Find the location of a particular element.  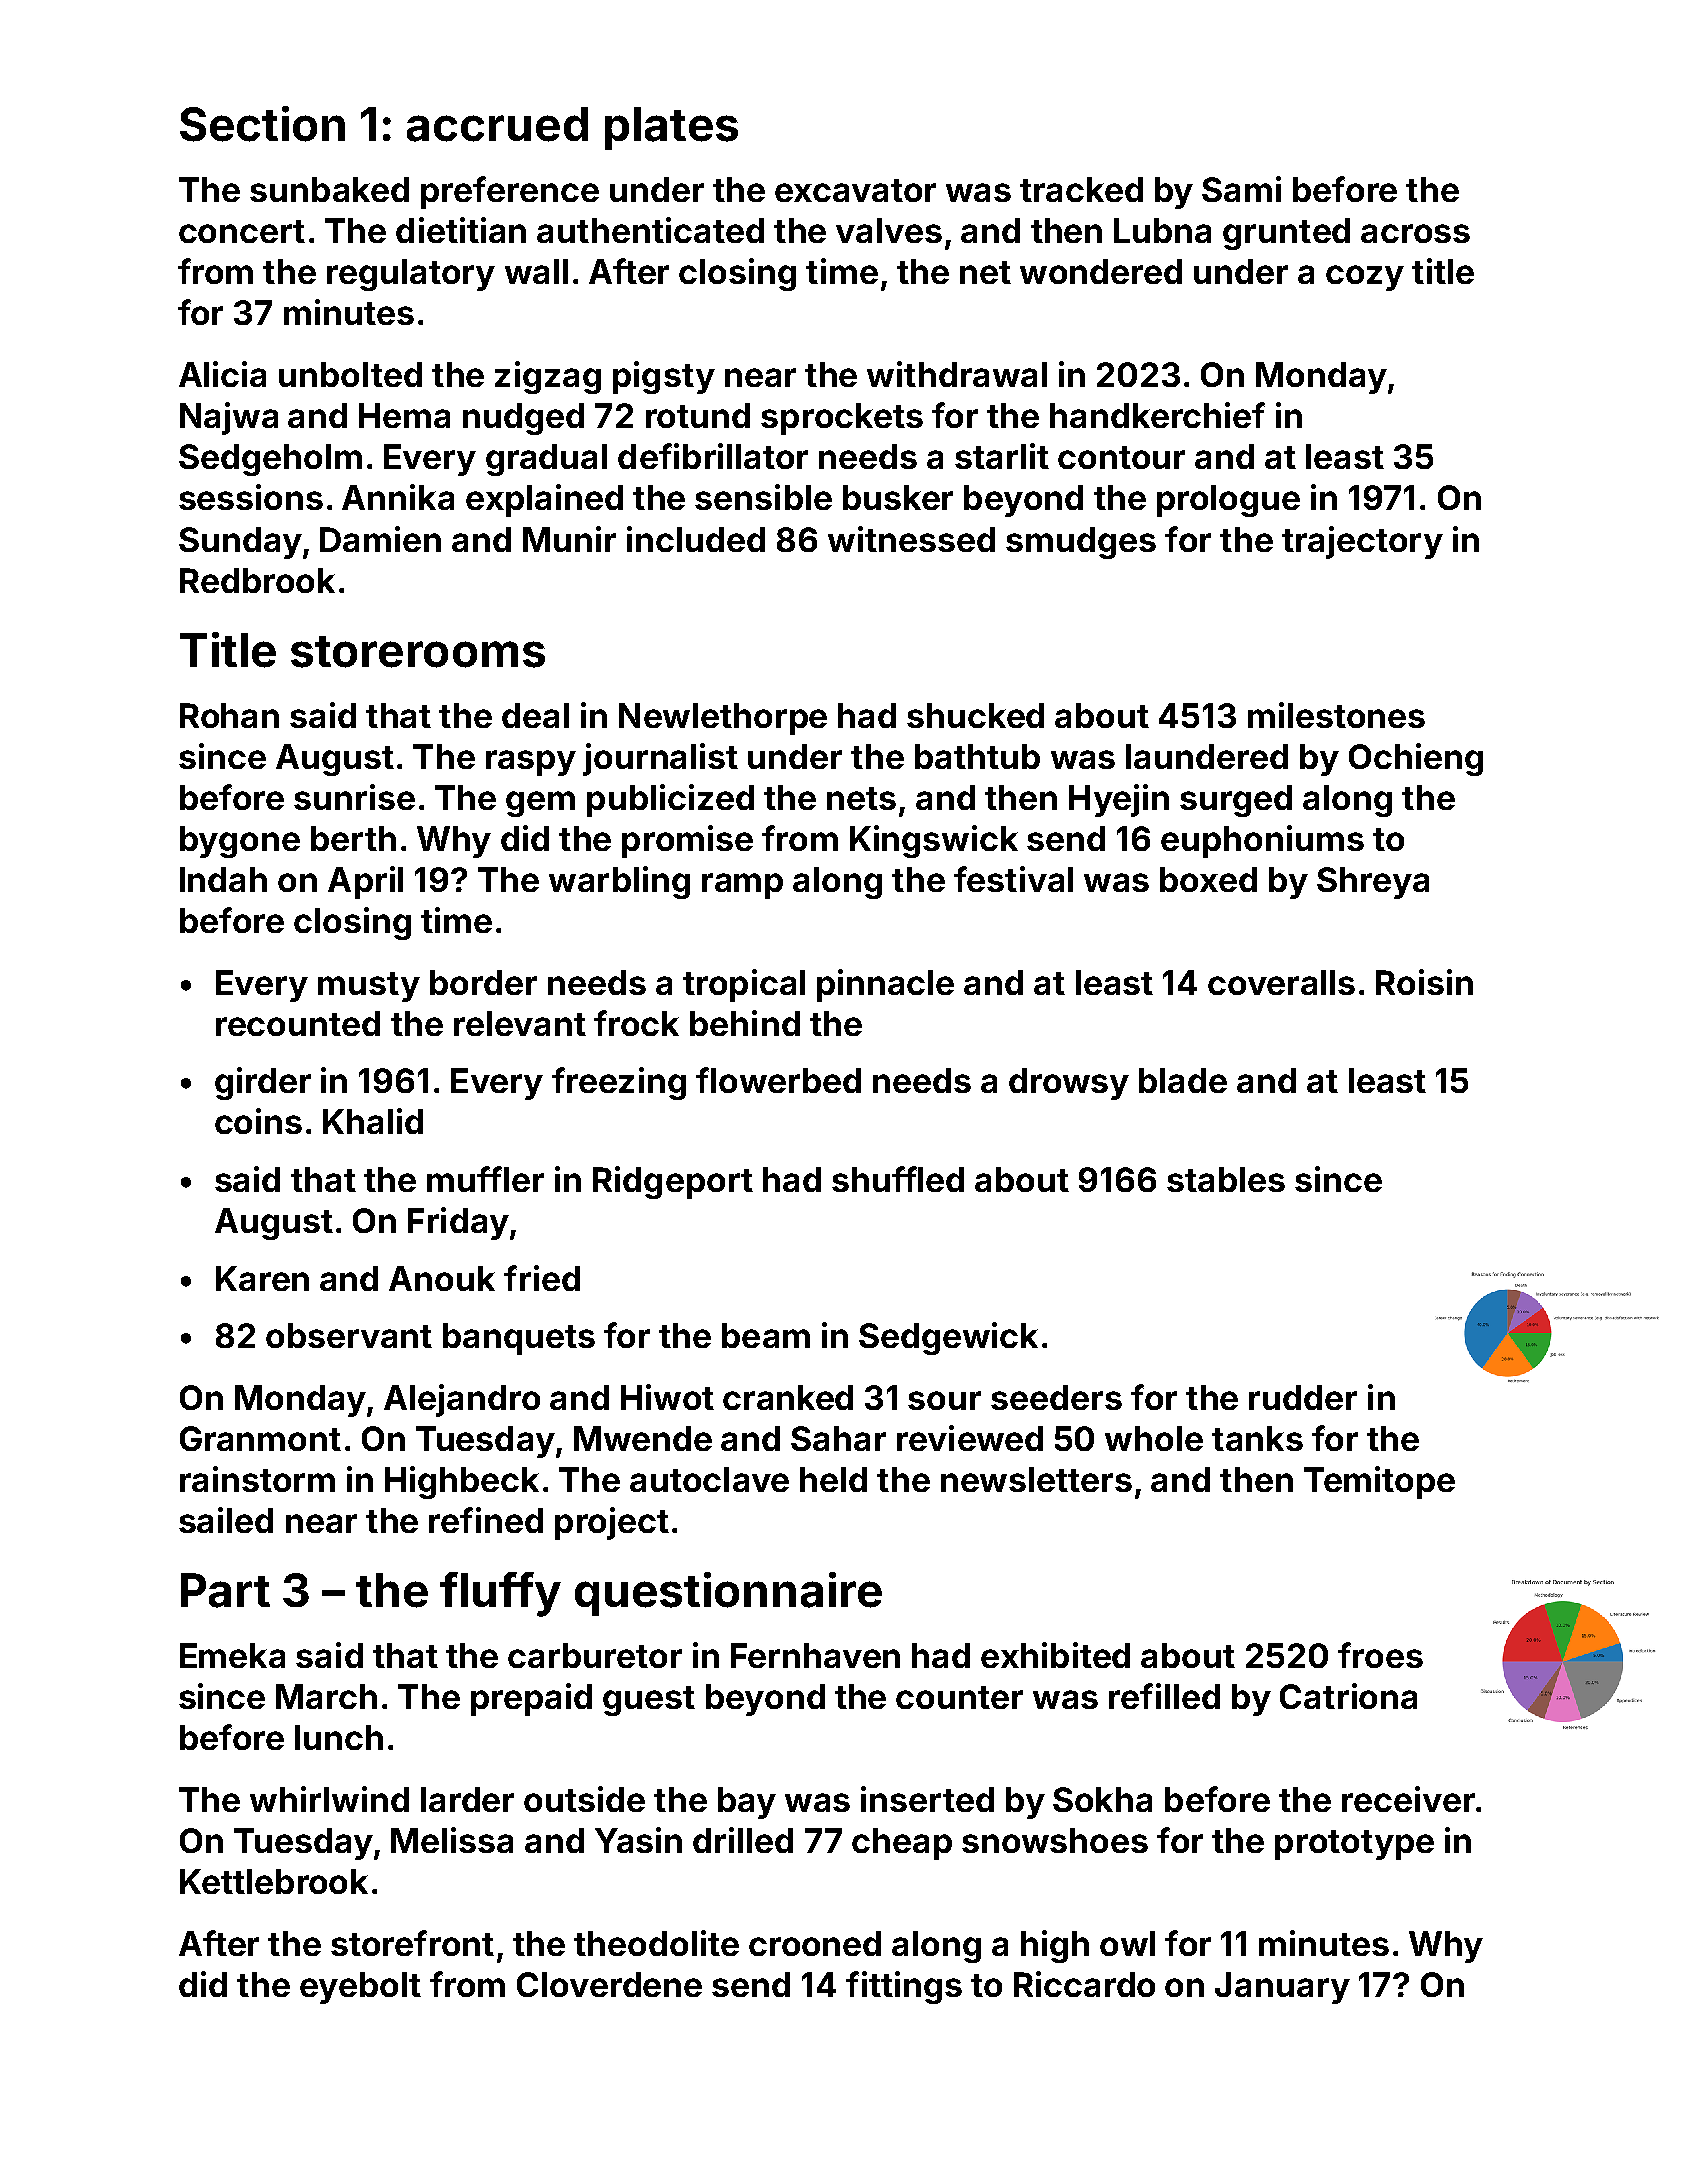

drilled is located at coordinates (743, 1840).
